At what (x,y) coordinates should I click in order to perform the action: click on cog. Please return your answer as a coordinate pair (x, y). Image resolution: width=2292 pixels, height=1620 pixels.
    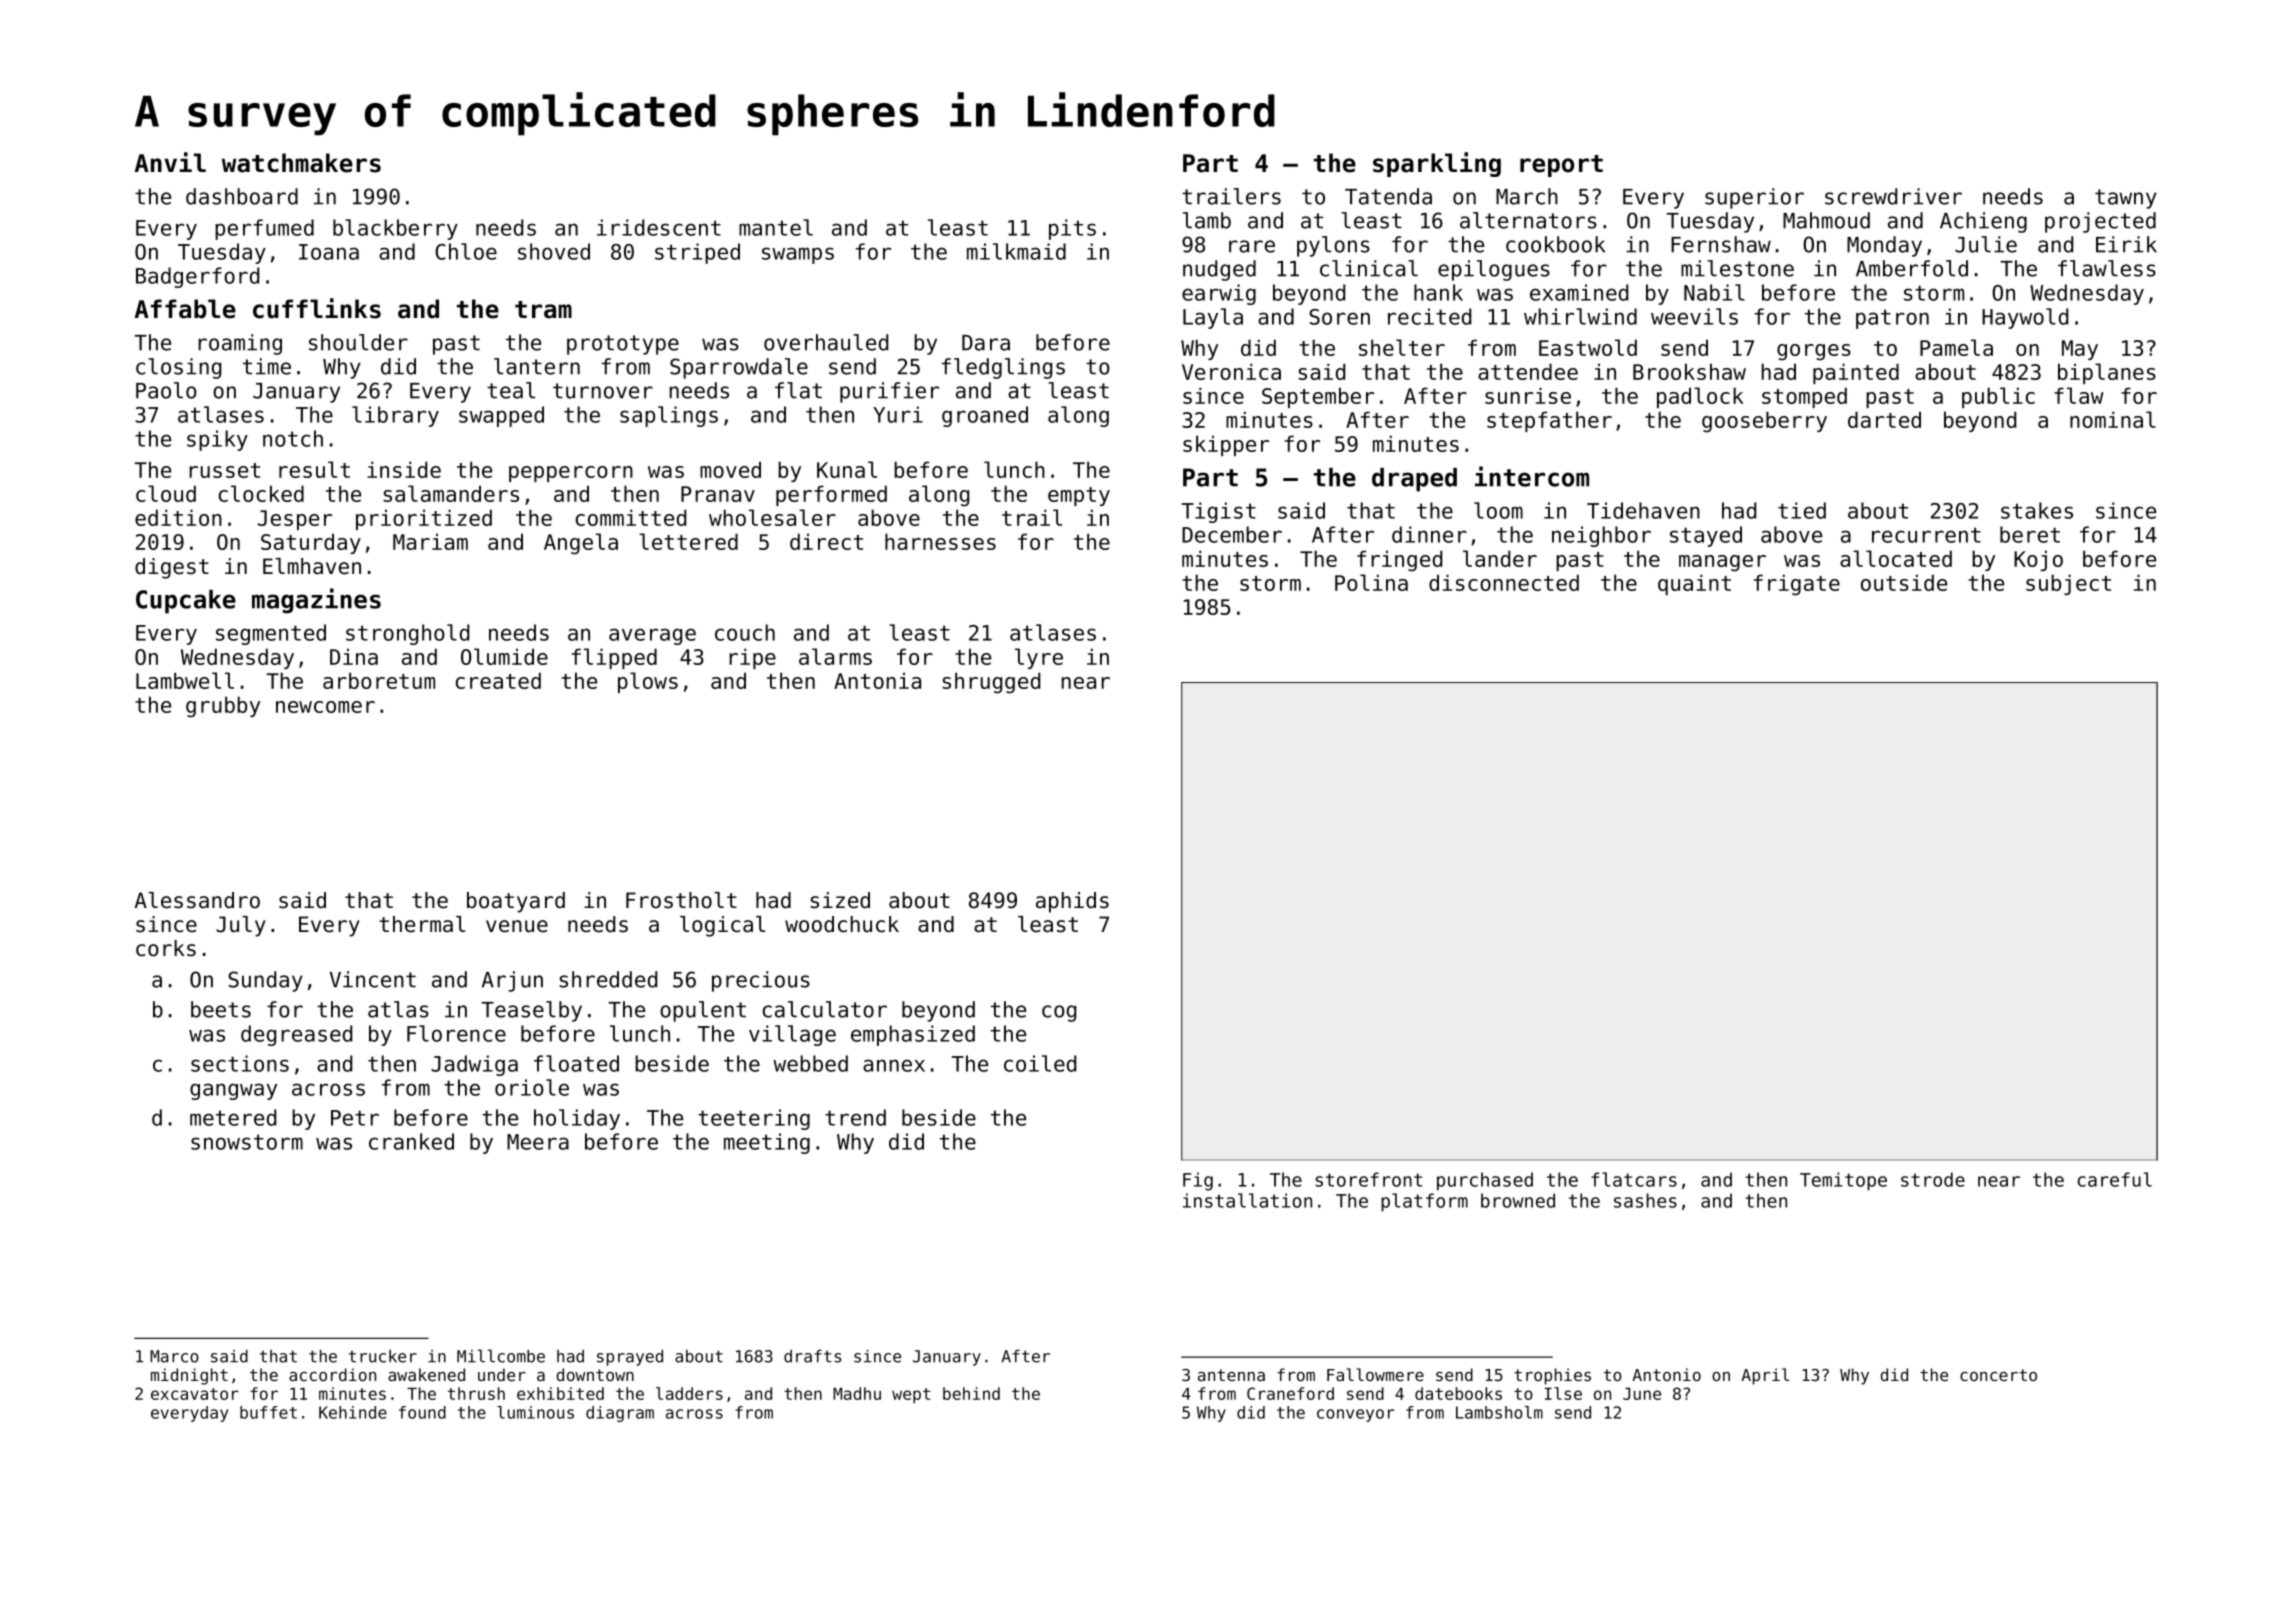
    Looking at the image, I should click on (1059, 1013).
